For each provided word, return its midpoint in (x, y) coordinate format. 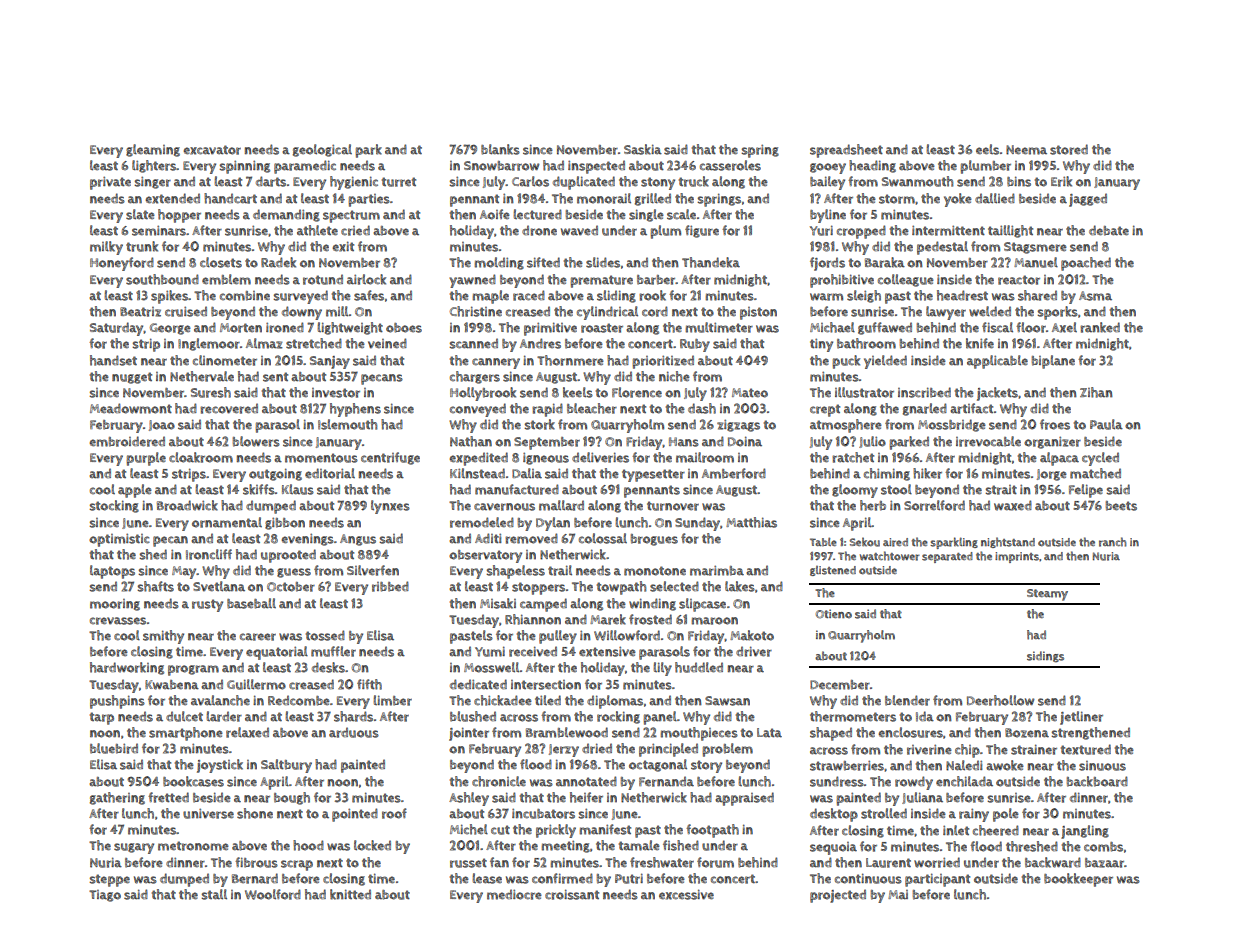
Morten (241, 328)
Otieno (834, 614)
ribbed (390, 586)
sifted (543, 262)
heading (872, 166)
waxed (1013, 505)
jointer (469, 734)
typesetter (653, 475)
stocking (114, 506)
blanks (500, 149)
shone (255, 813)
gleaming (153, 150)
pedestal (942, 248)
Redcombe (299, 700)
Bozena (1027, 733)
